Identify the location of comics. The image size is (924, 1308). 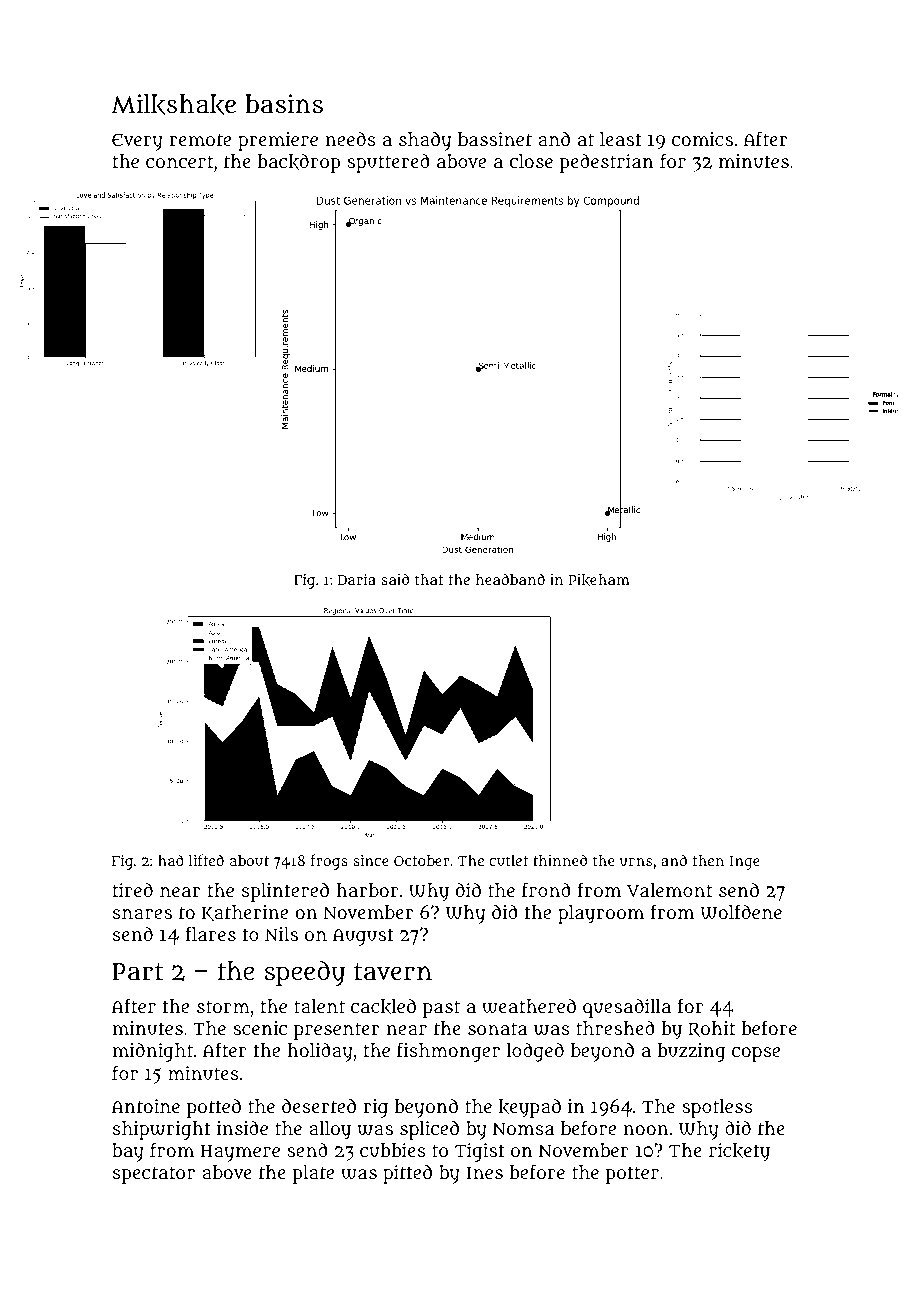
(702, 139).
